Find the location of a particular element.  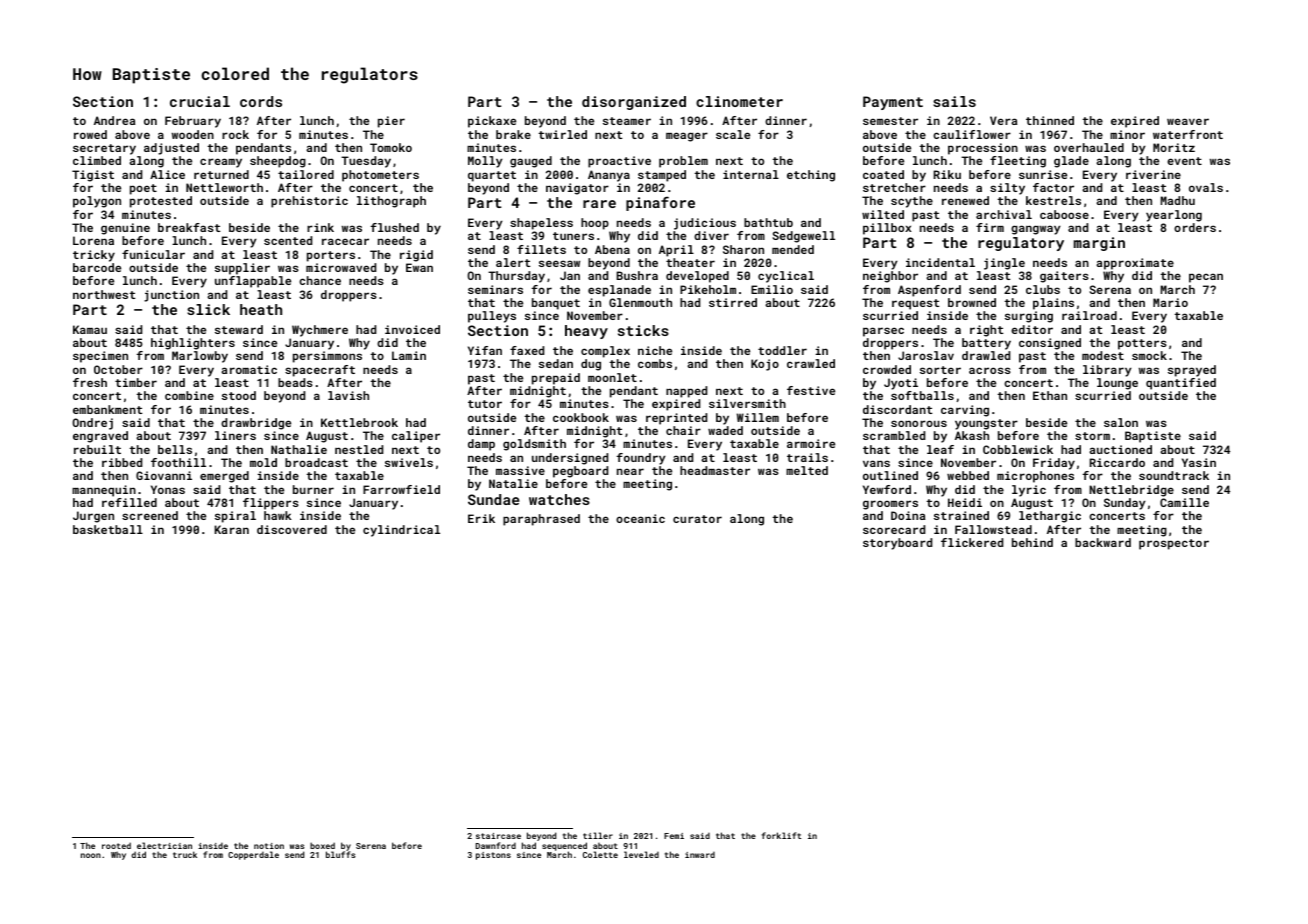

chance is located at coordinates (320, 280).
